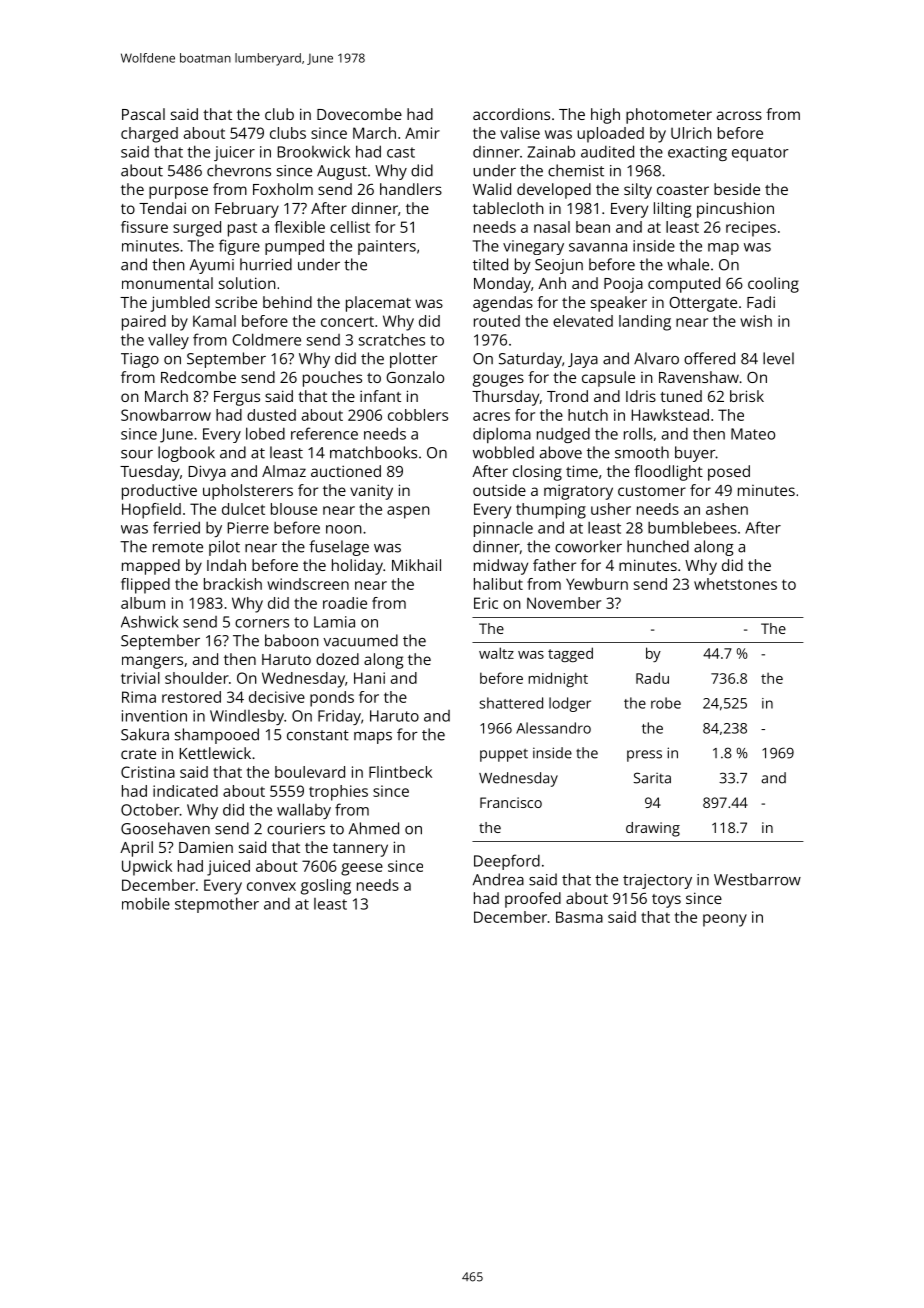 The height and width of the image is (1308, 924). Describe the element at coordinates (511, 114) in the image. I see `accordions` at that location.
